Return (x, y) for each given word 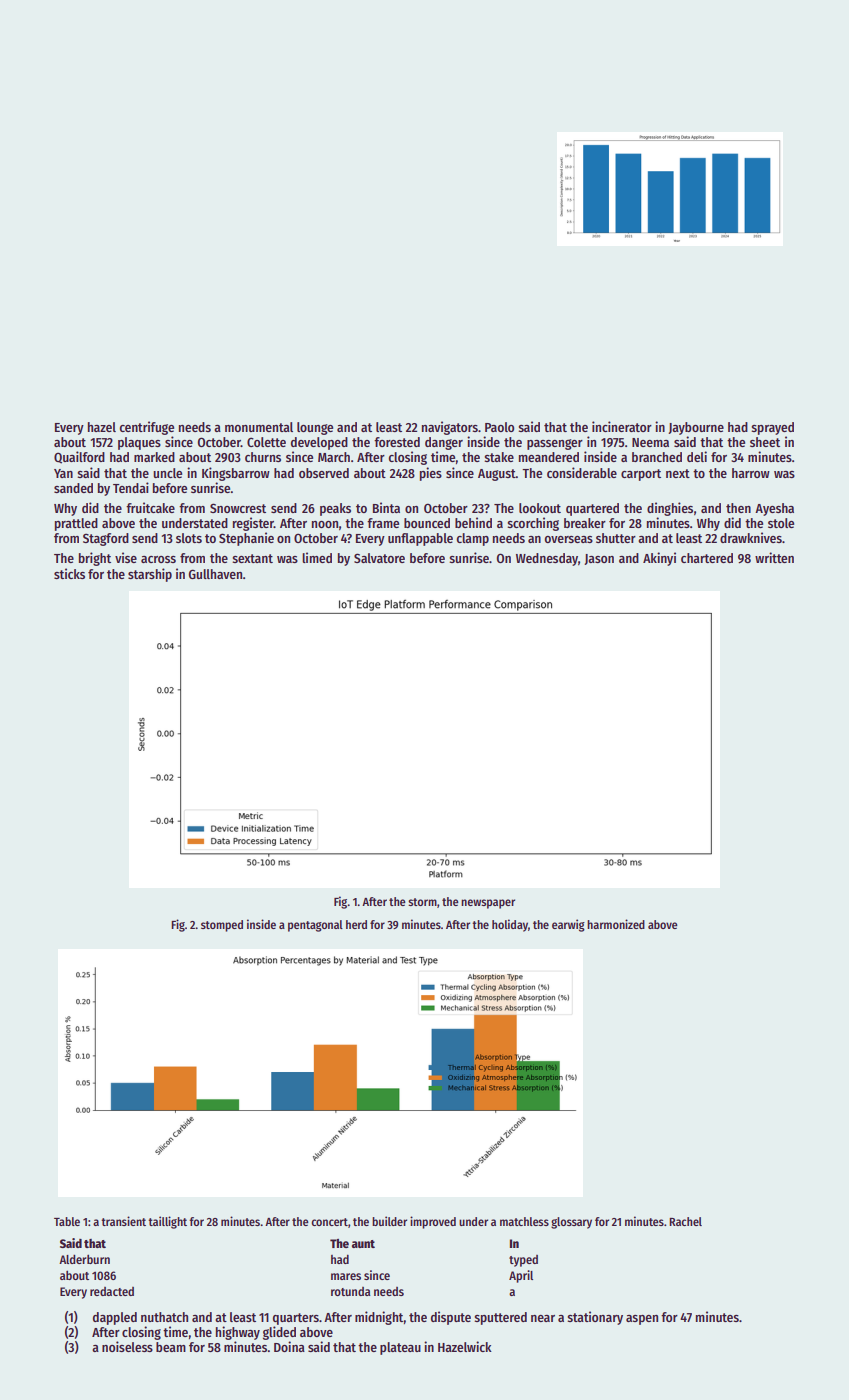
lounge (315, 428)
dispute (451, 1318)
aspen (642, 1320)
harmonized (616, 924)
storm (422, 902)
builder (389, 1221)
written (774, 557)
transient (123, 1221)
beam (171, 1347)
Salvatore (379, 558)
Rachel (685, 1221)
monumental (259, 427)
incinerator (622, 426)
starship (150, 575)
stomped (222, 926)
